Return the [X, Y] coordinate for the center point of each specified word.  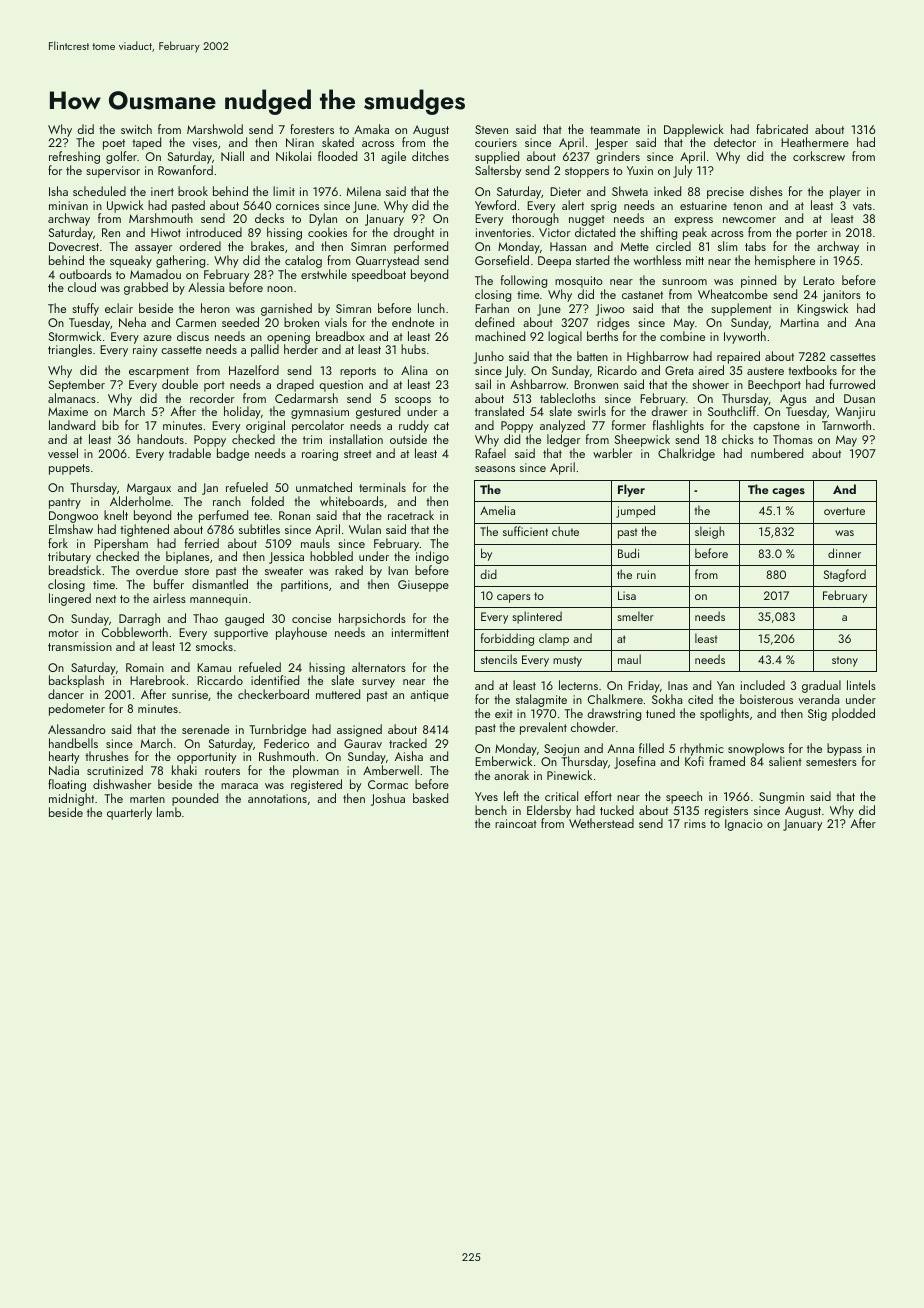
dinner [844, 553]
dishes [766, 191]
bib [110, 425]
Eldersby [549, 811]
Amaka [371, 129]
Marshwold [215, 129]
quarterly [129, 813]
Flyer [631, 490]
